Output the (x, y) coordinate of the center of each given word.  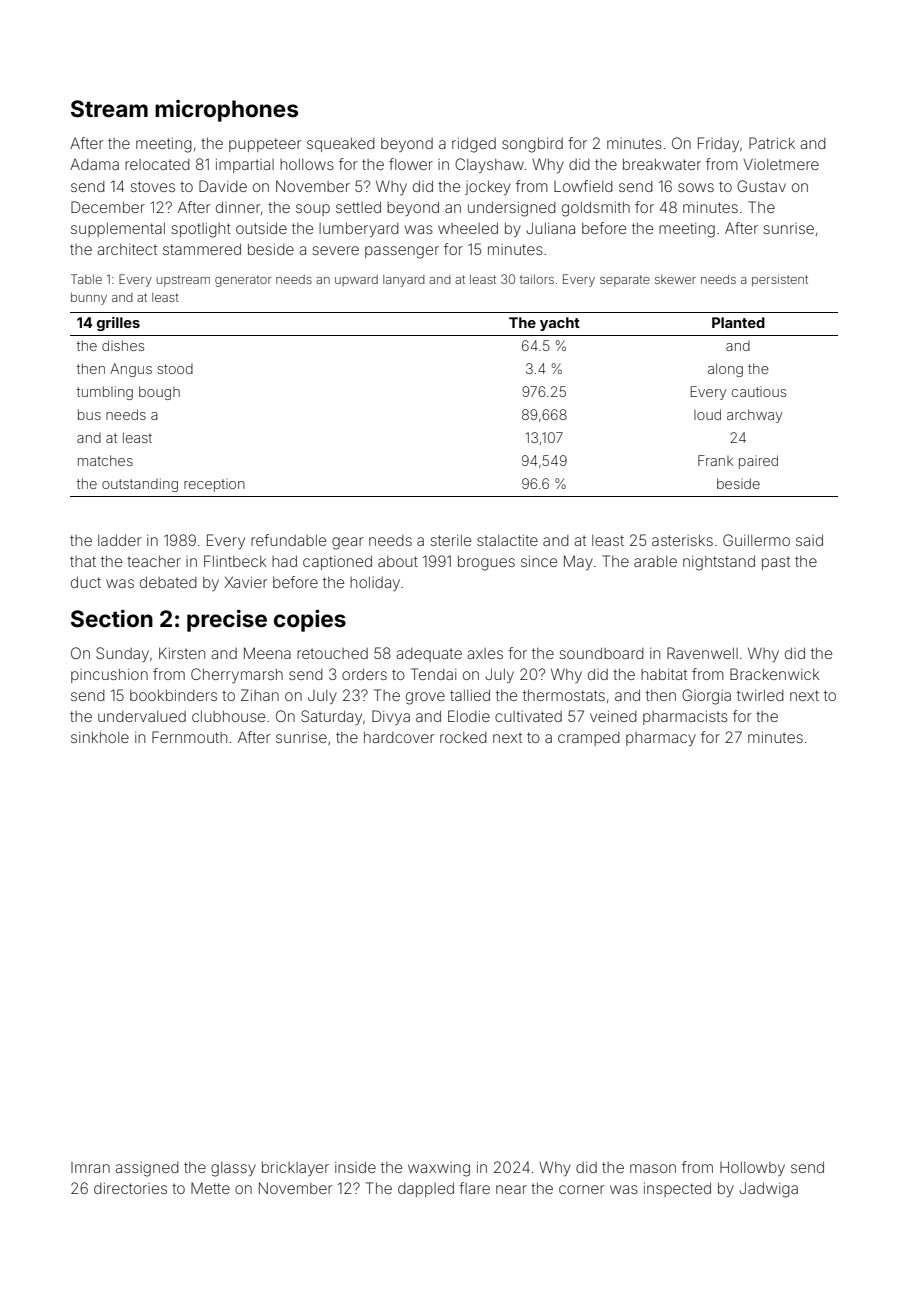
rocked (463, 737)
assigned (147, 1169)
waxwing (439, 1169)
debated (168, 582)
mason (653, 1168)
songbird (532, 145)
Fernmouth (189, 737)
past (776, 563)
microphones (226, 111)
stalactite (507, 540)
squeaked (341, 145)
